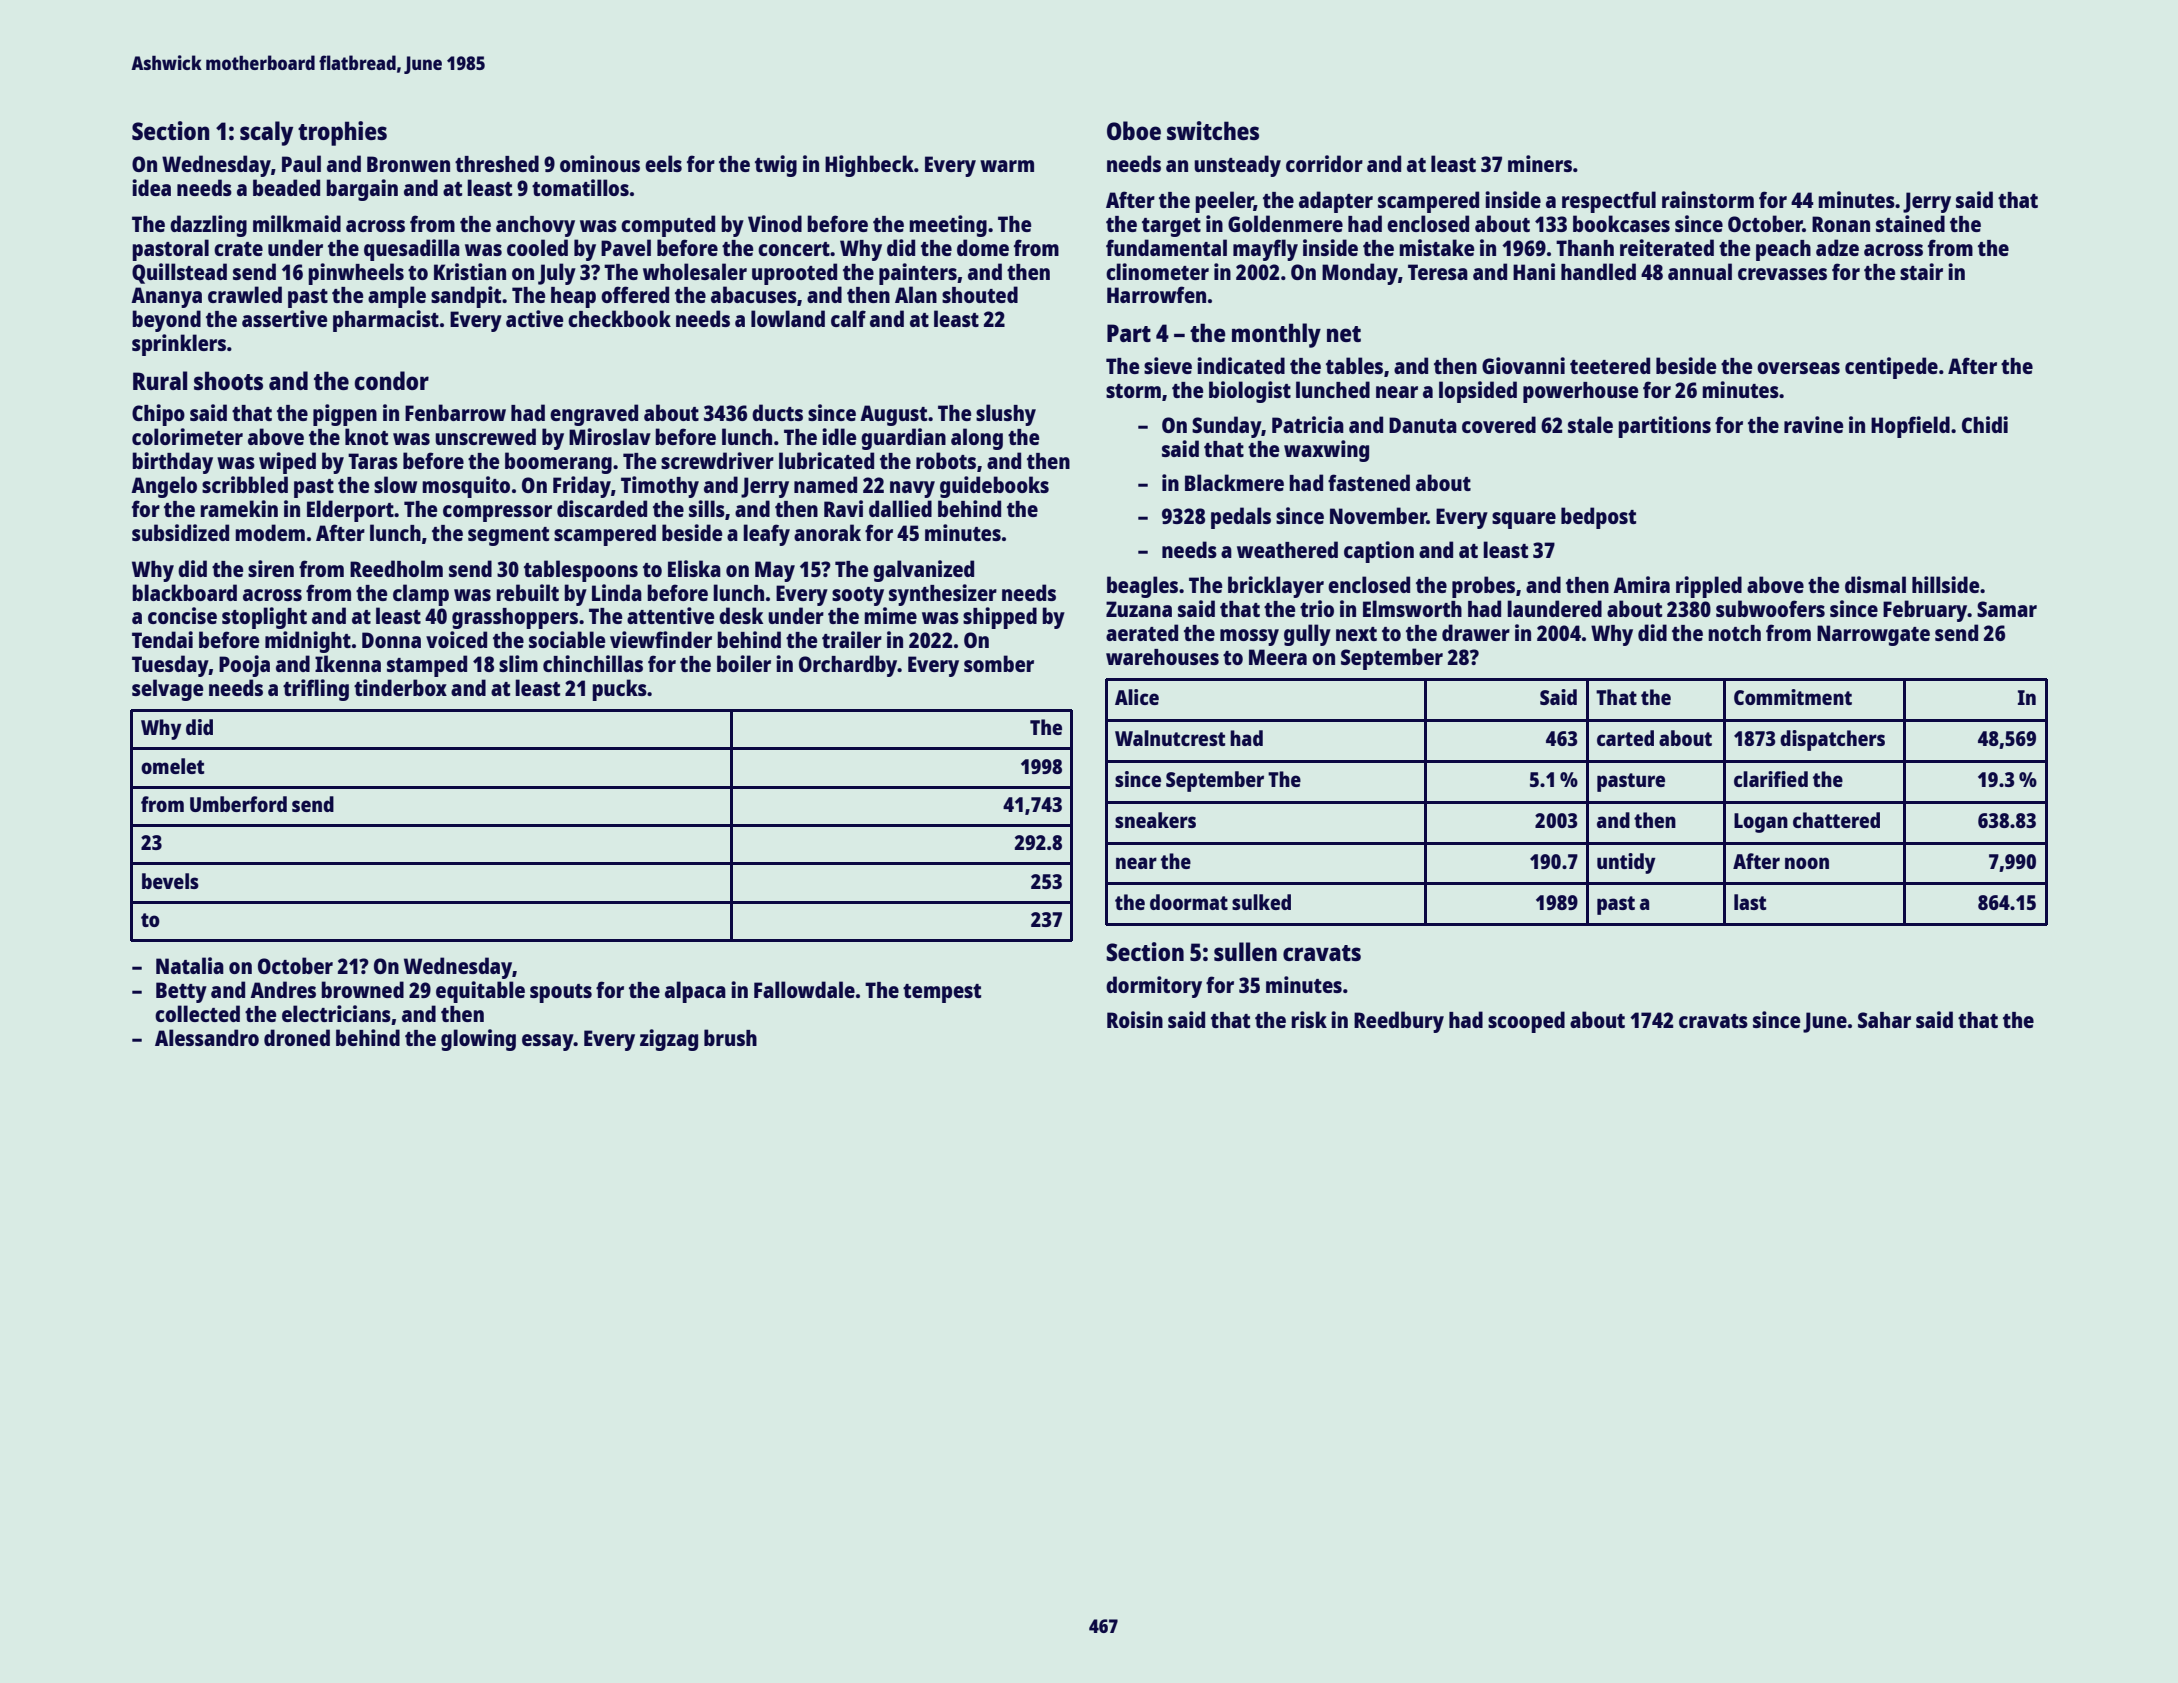  Describe the element at coordinates (238, 804) in the document. I see `Umberford` at that location.
